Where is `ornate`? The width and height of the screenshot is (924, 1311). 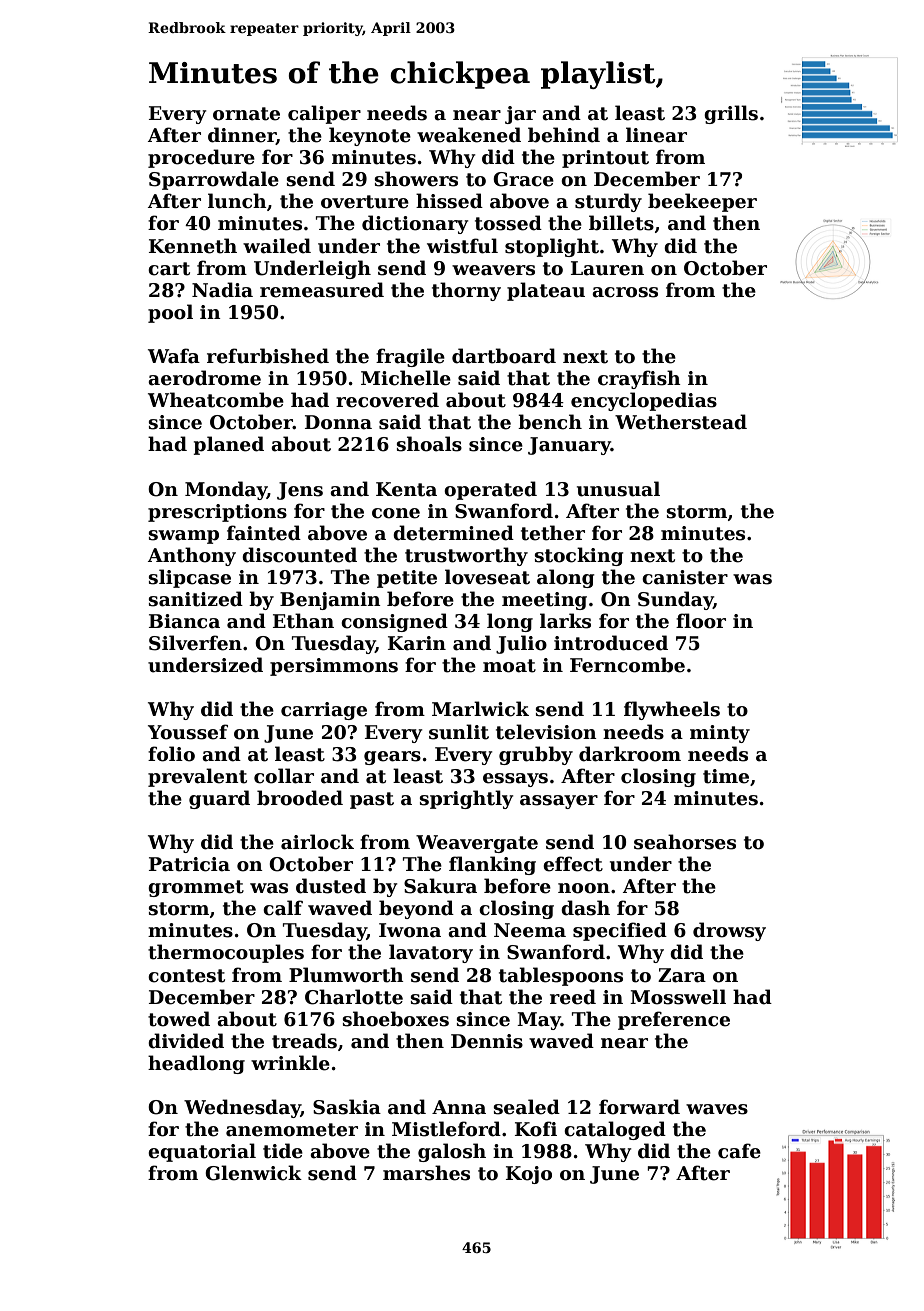
ornate is located at coordinates (246, 114).
